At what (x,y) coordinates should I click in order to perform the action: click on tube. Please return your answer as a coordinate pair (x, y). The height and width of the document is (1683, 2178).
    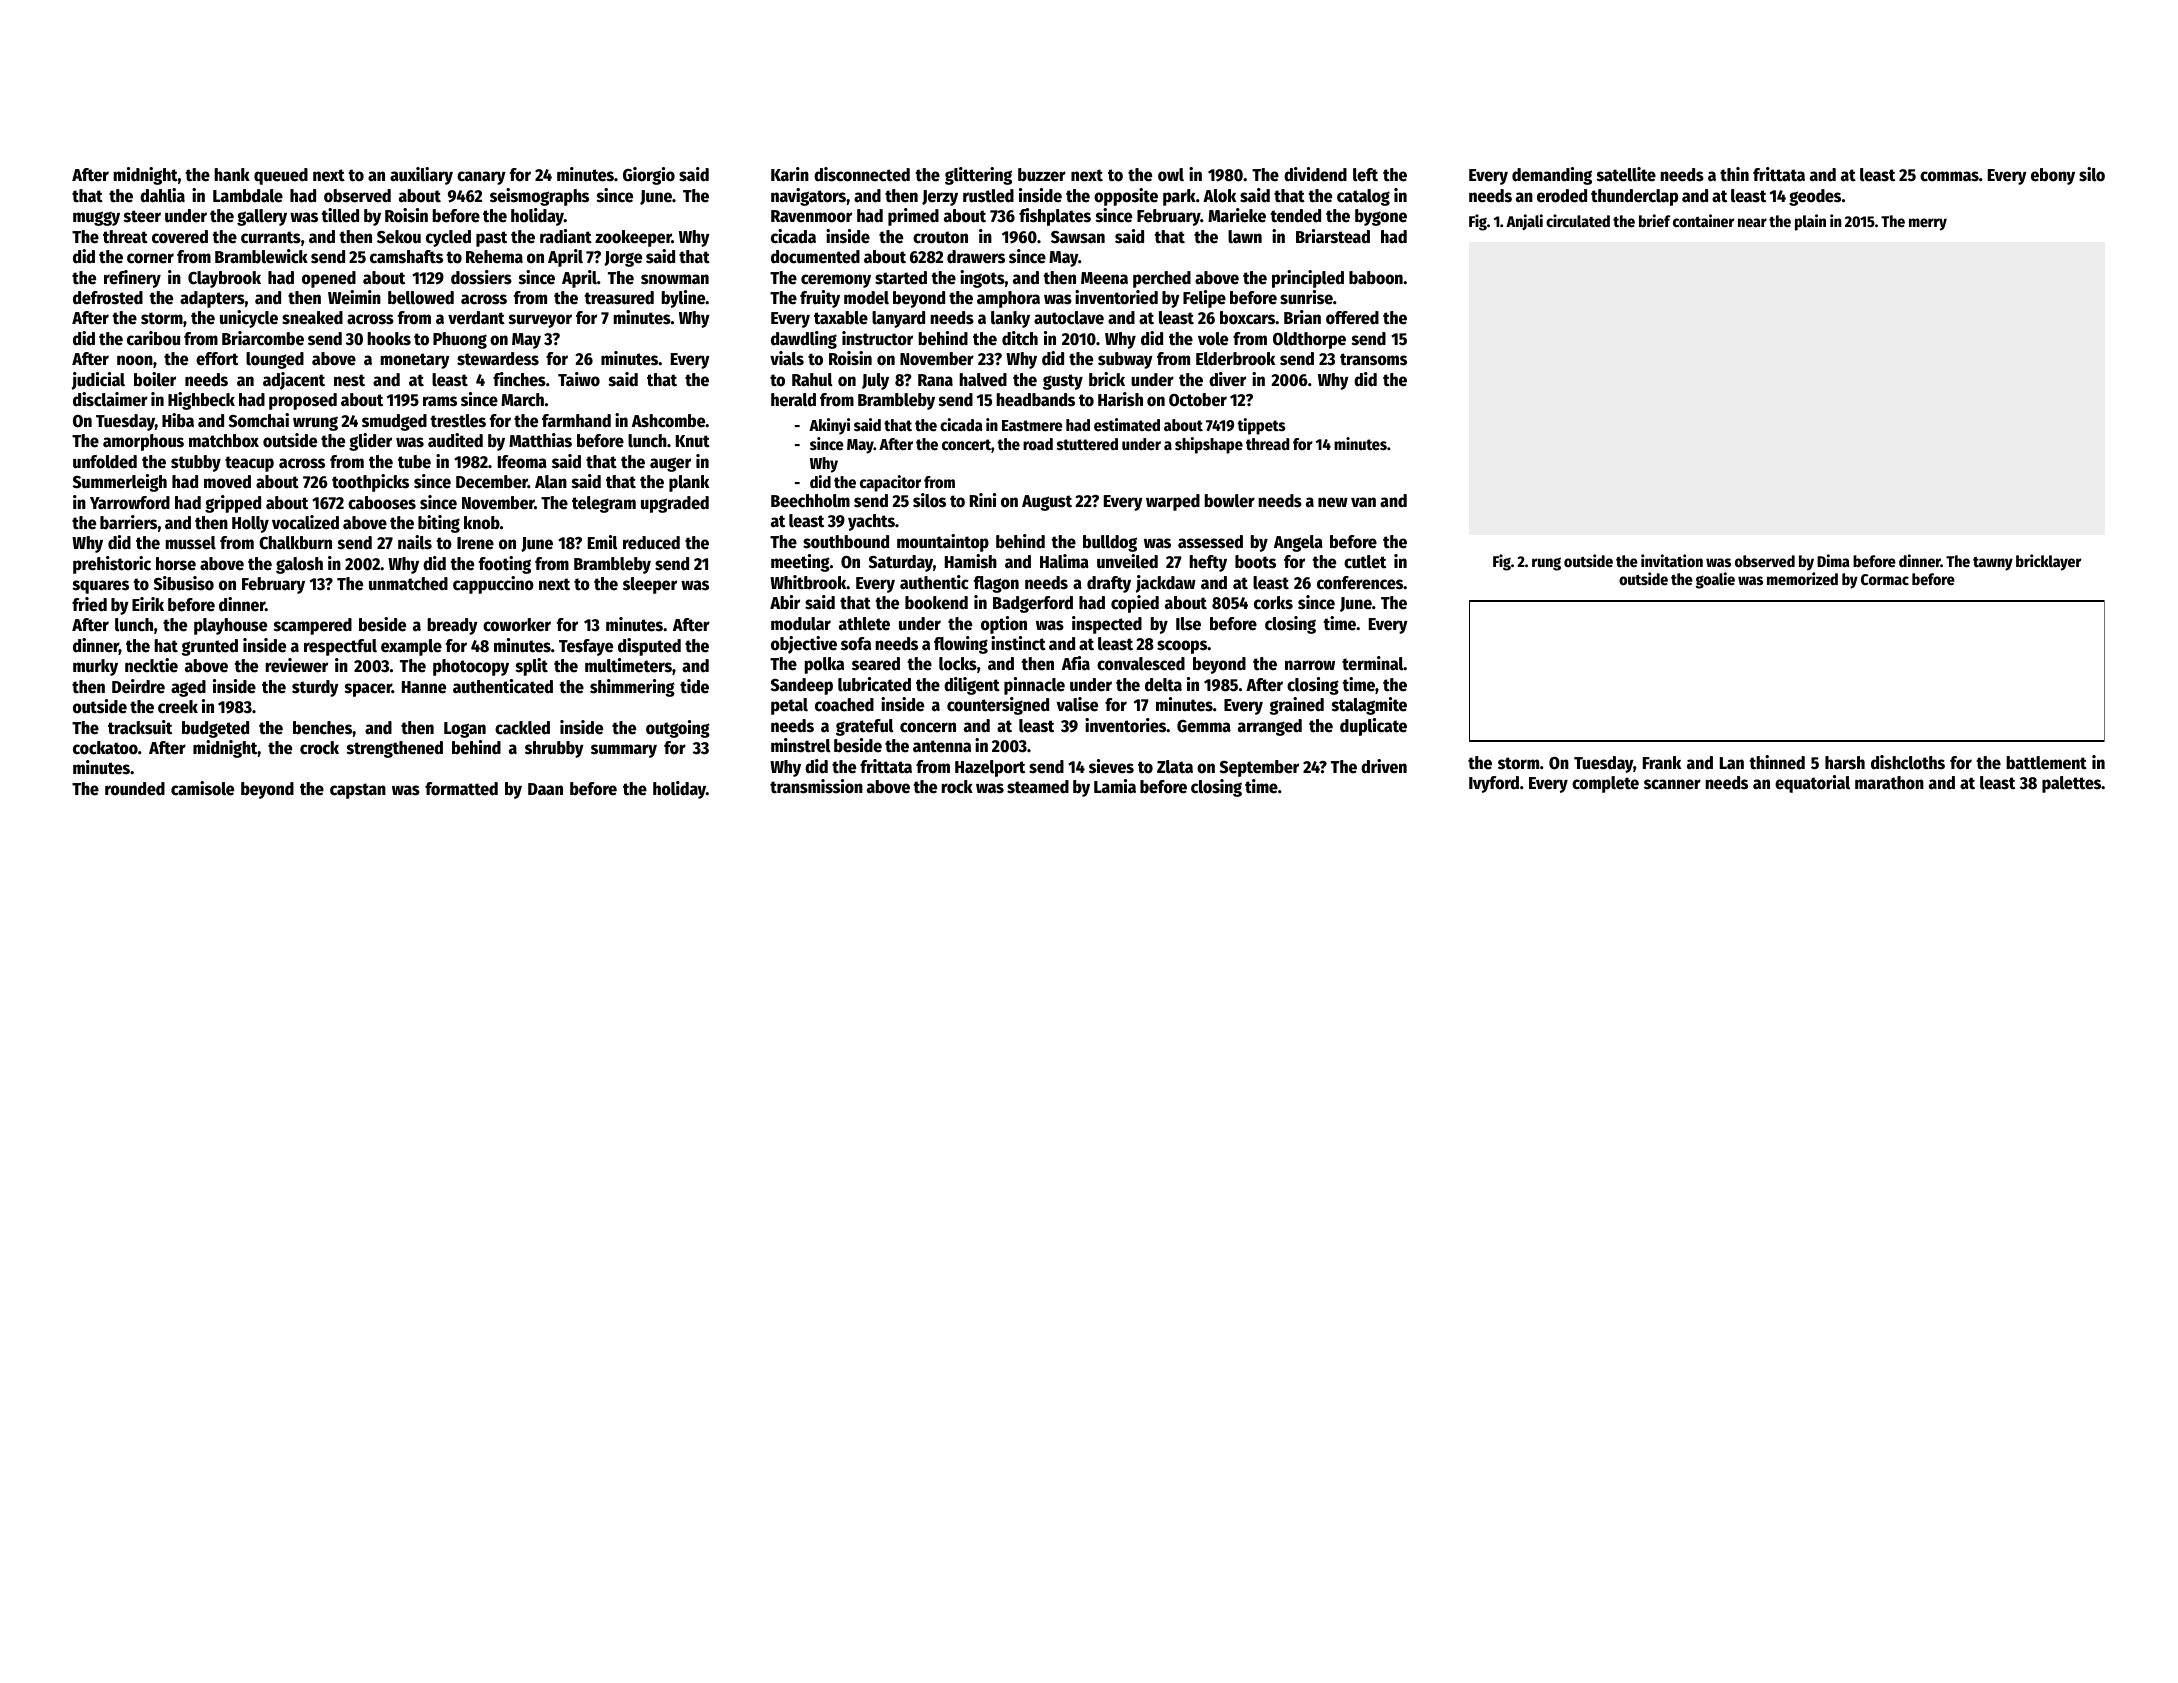
    Looking at the image, I should click on (414, 462).
